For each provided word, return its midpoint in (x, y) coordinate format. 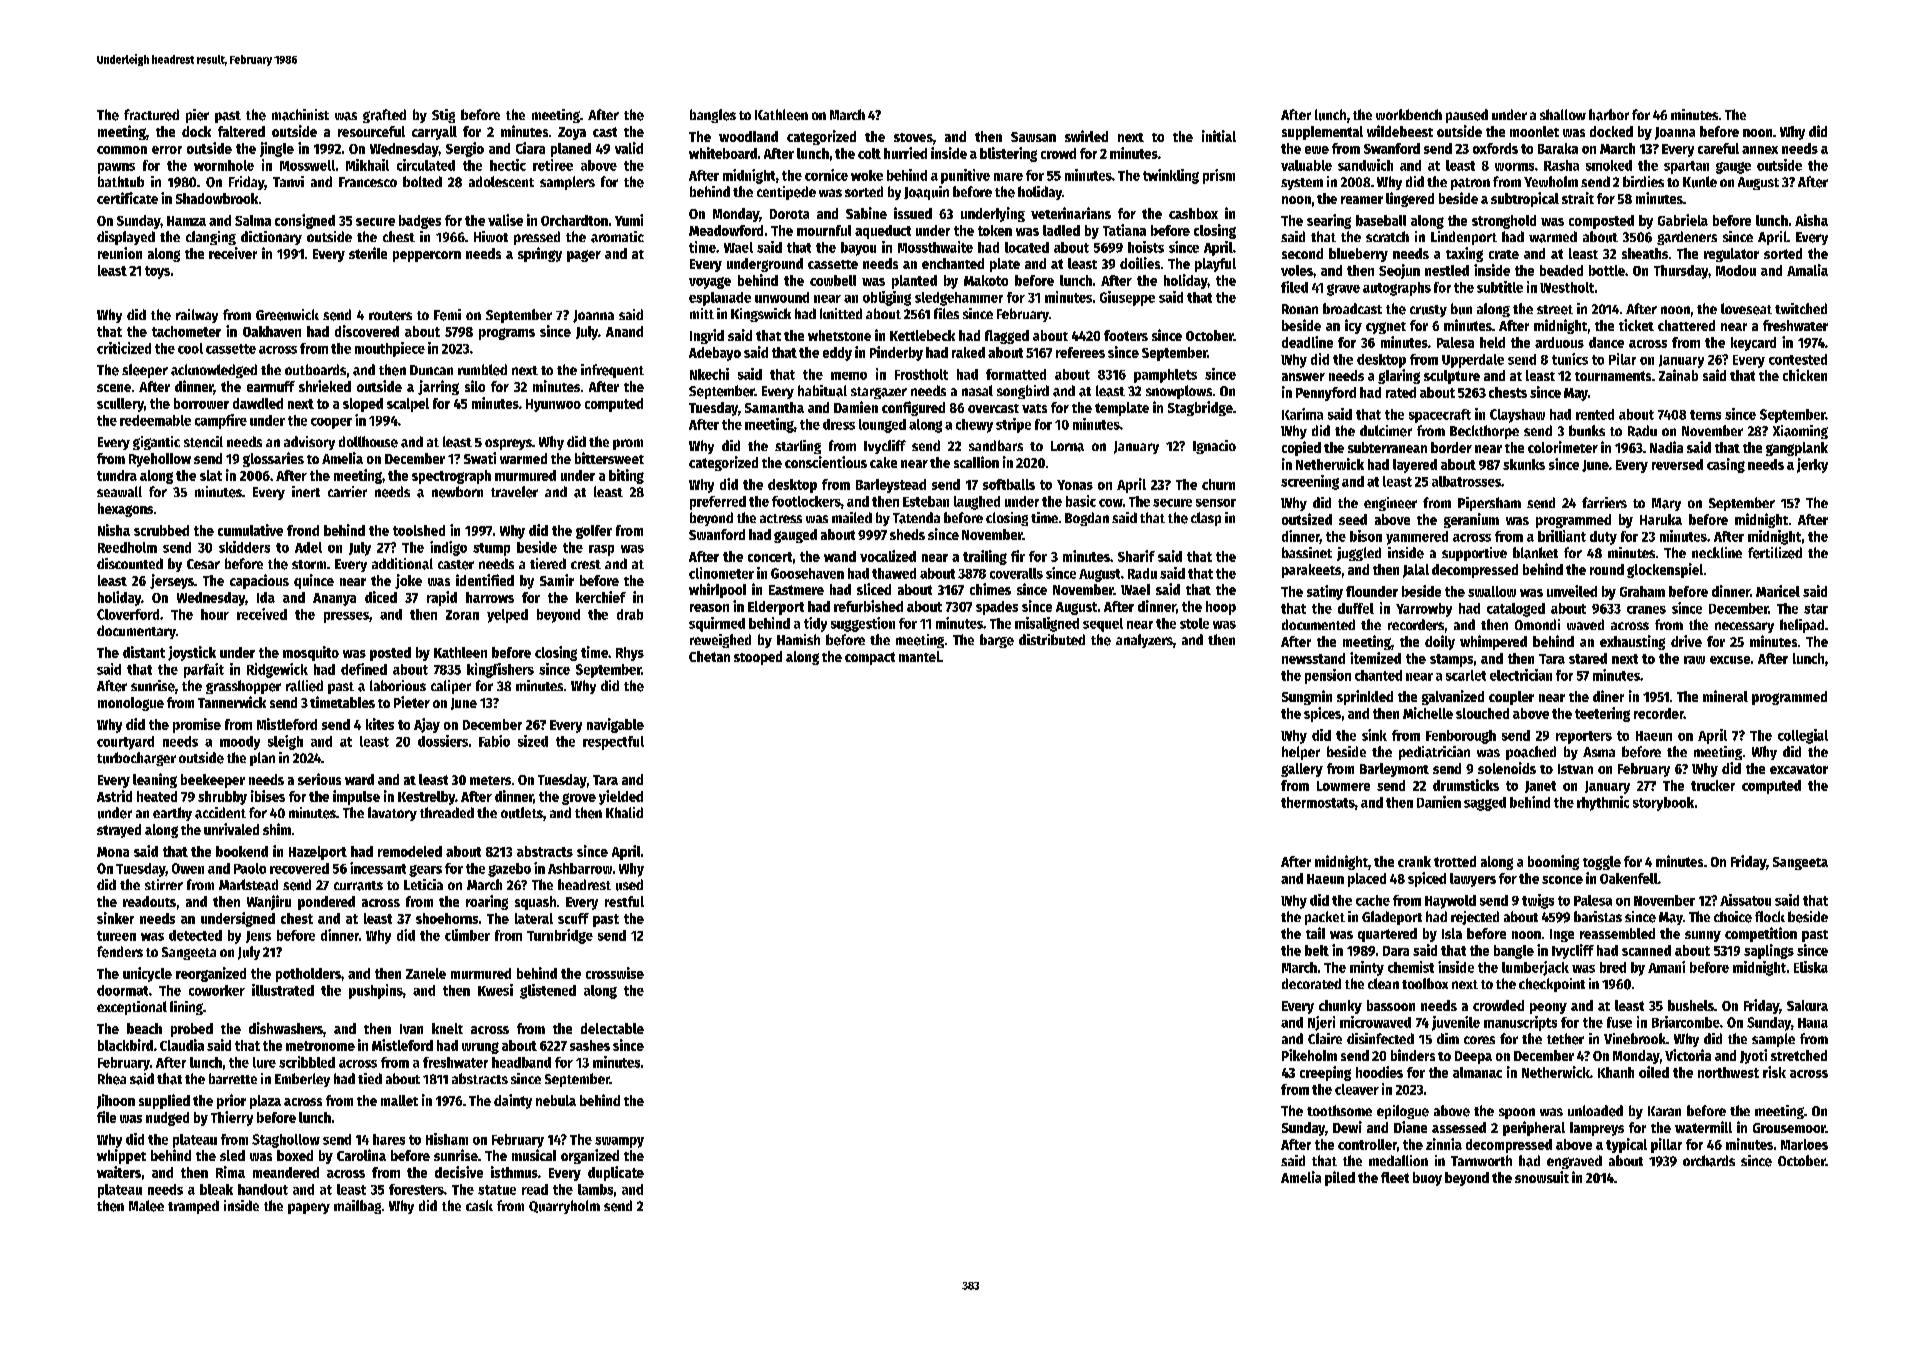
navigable (615, 725)
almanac (1477, 1072)
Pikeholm (1309, 1055)
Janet (1540, 787)
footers (1126, 335)
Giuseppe (1127, 298)
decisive (459, 1172)
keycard (1753, 344)
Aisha (1811, 220)
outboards (315, 369)
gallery (1302, 770)
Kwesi (495, 990)
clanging (211, 238)
